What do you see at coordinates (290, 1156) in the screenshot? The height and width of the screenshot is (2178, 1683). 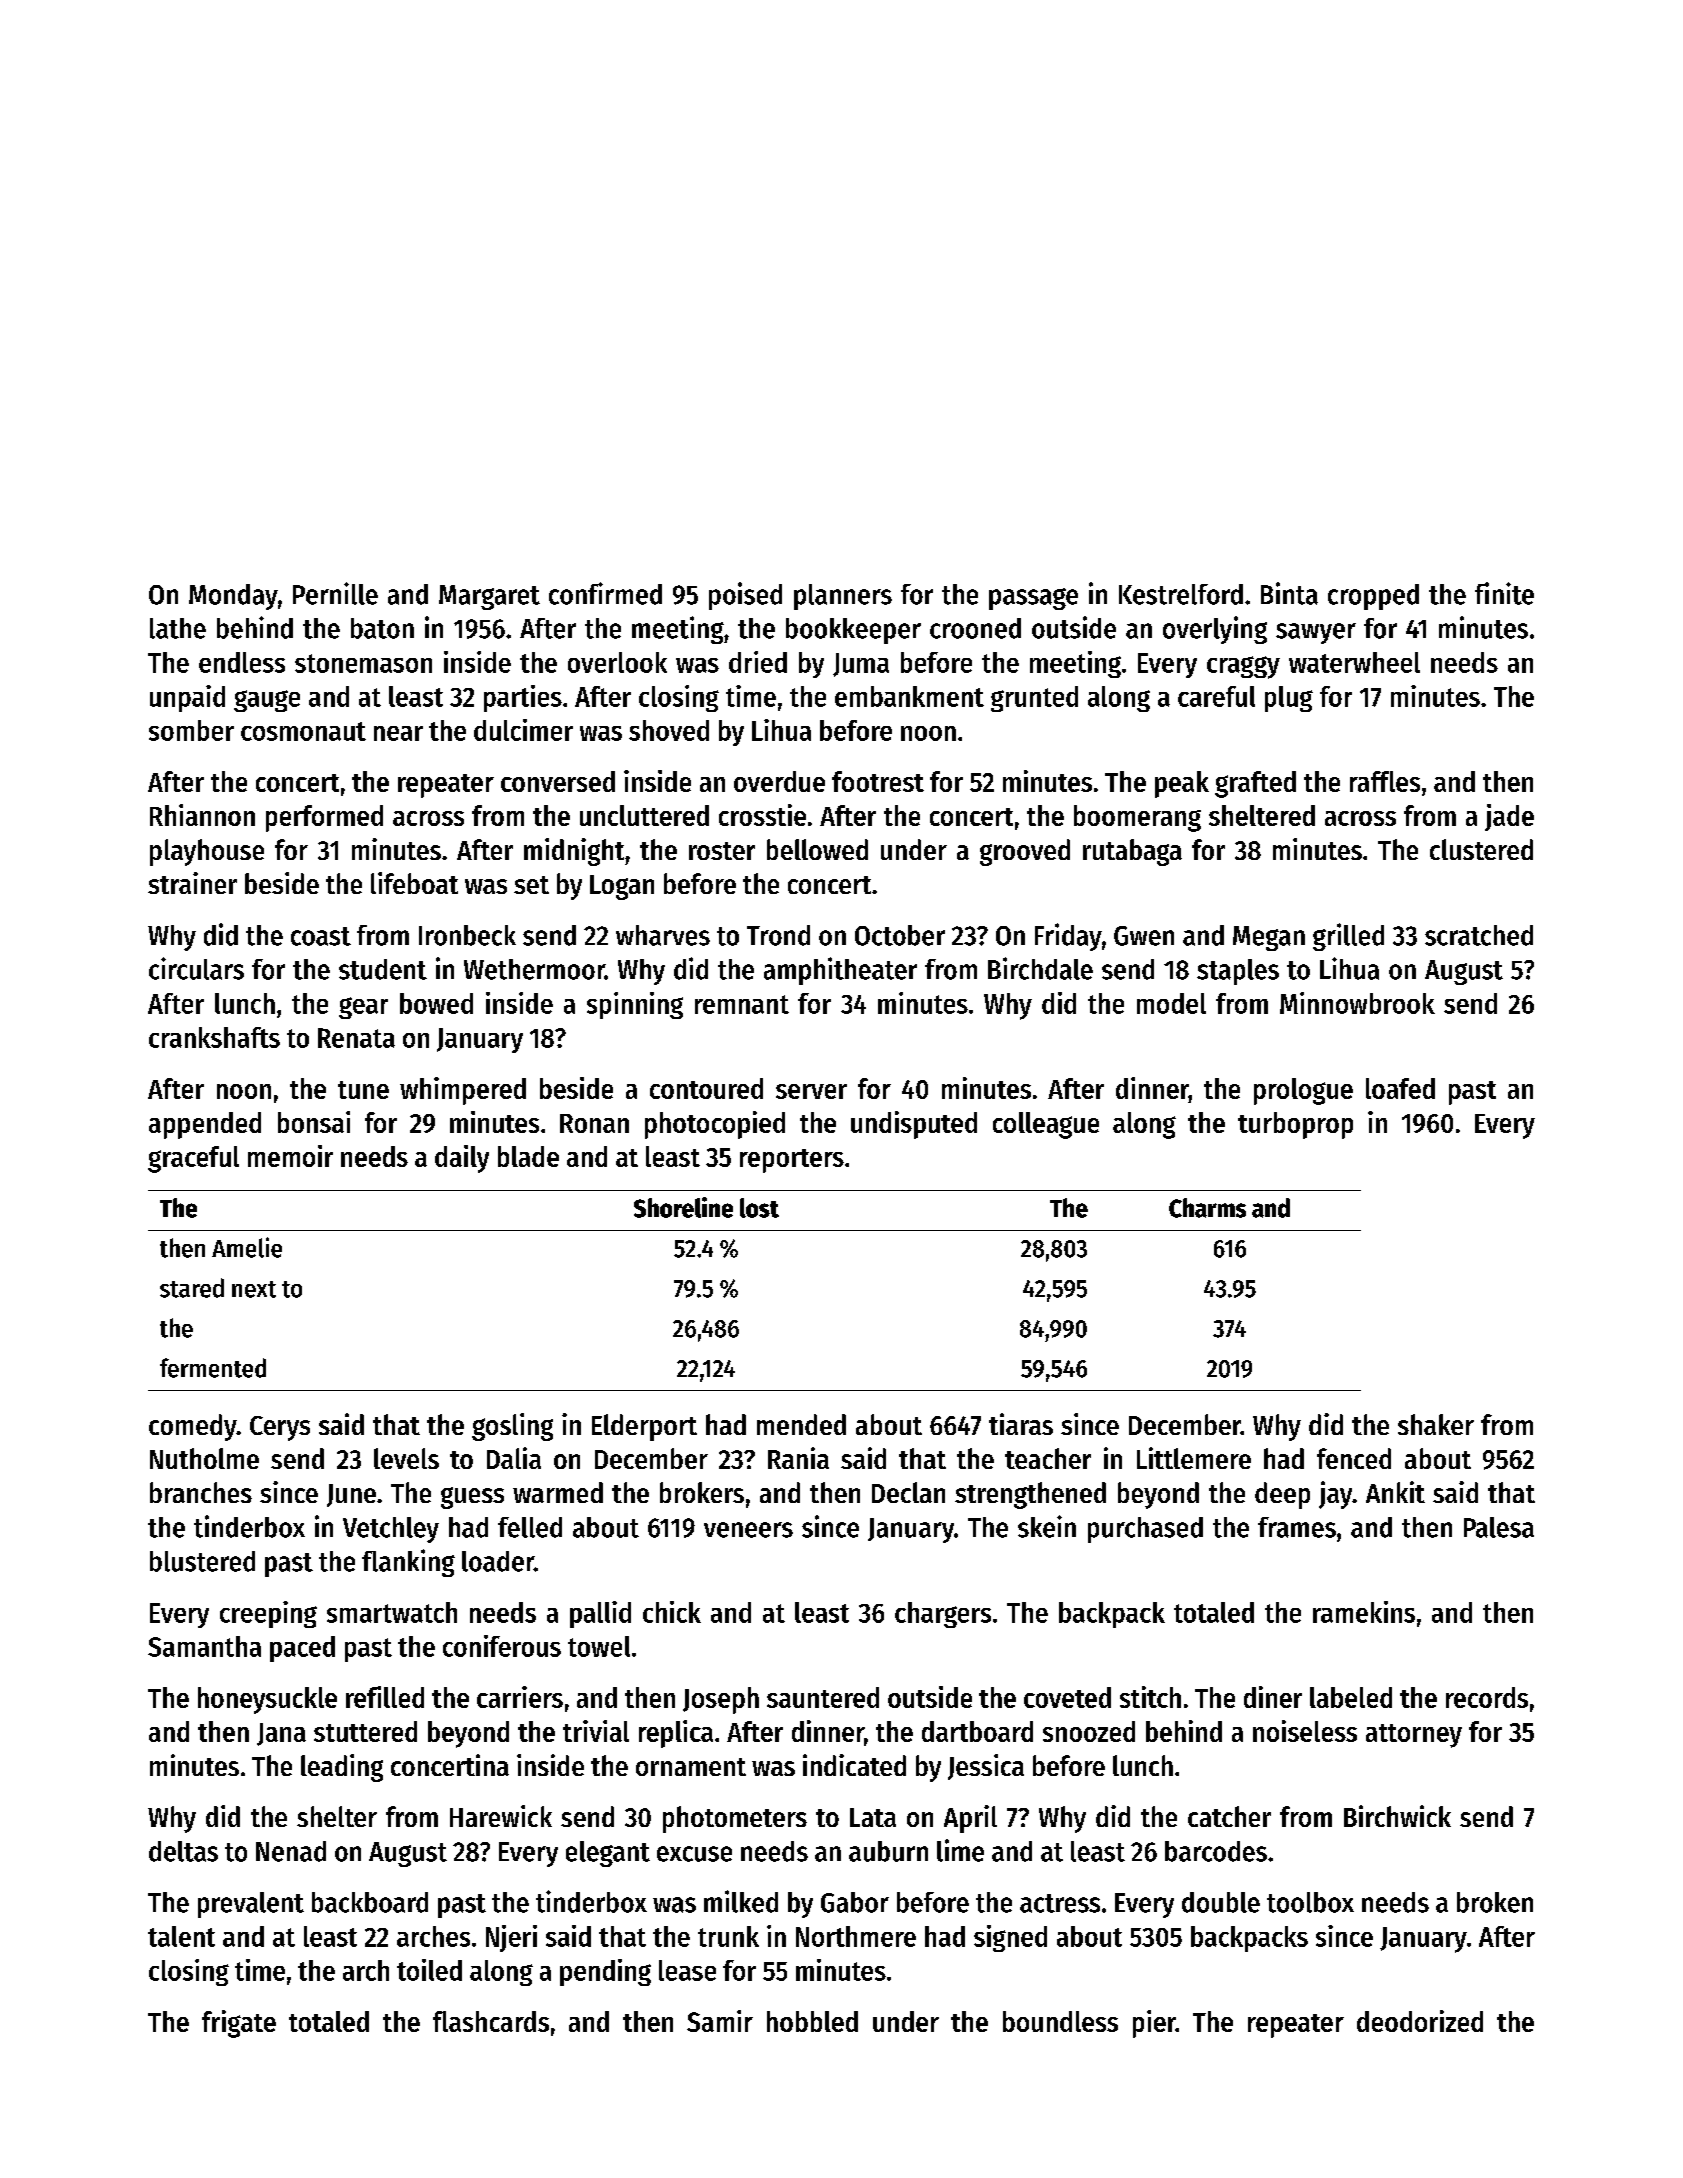 I see `memoir` at bounding box center [290, 1156].
